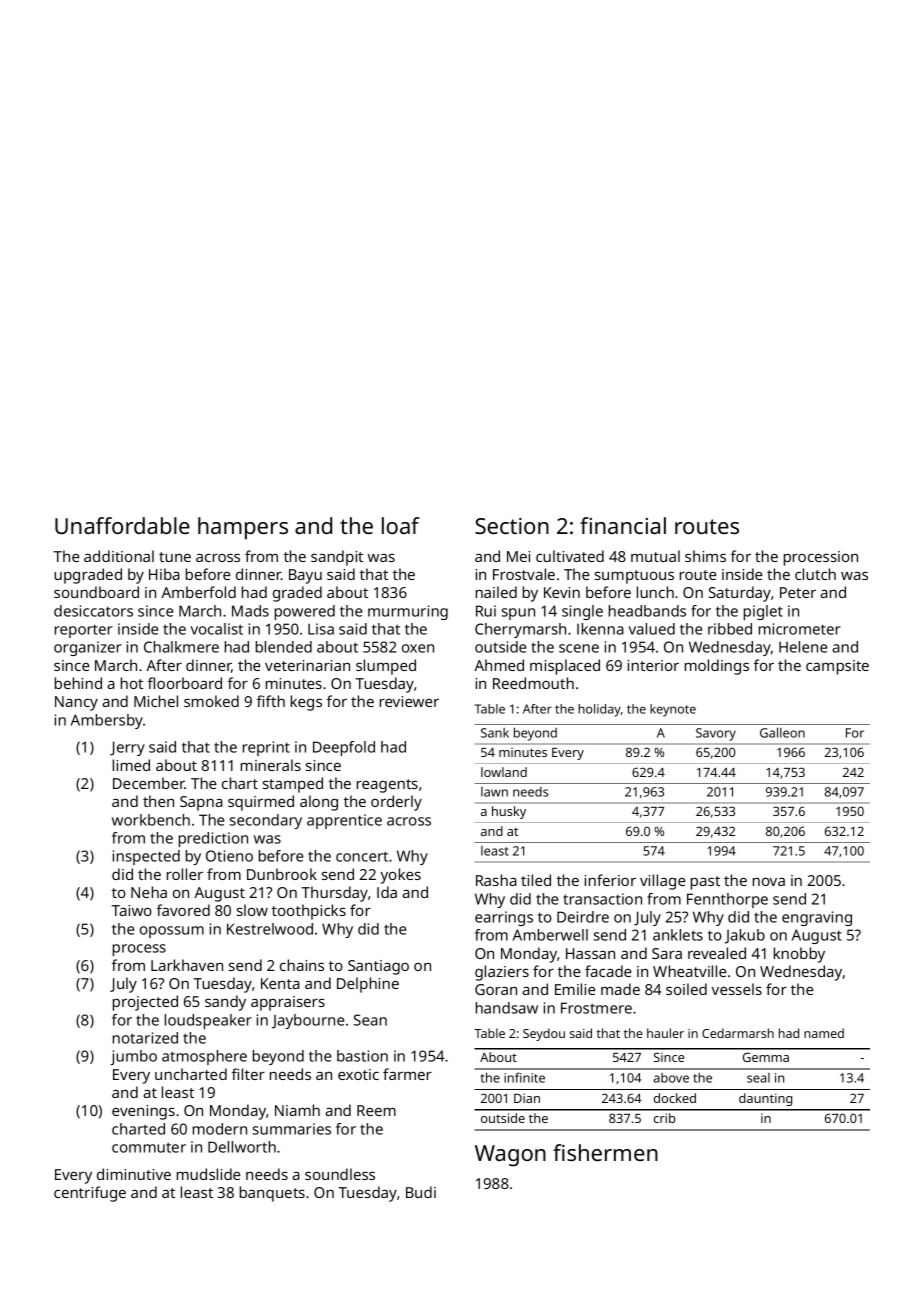 Image resolution: width=924 pixels, height=1308 pixels. I want to click on micrometer, so click(800, 629).
